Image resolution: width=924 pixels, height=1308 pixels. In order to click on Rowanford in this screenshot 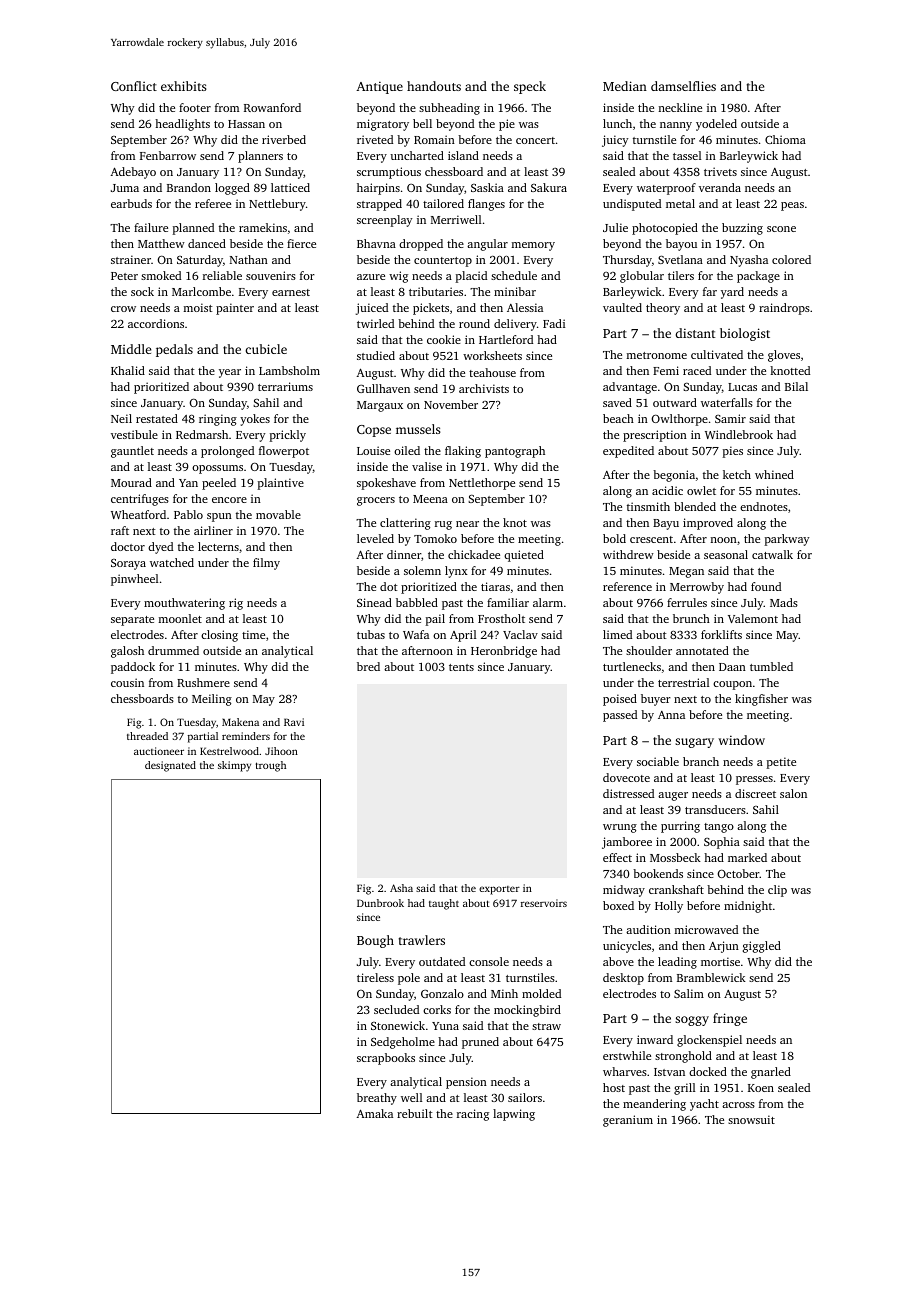, I will do `click(272, 107)`.
